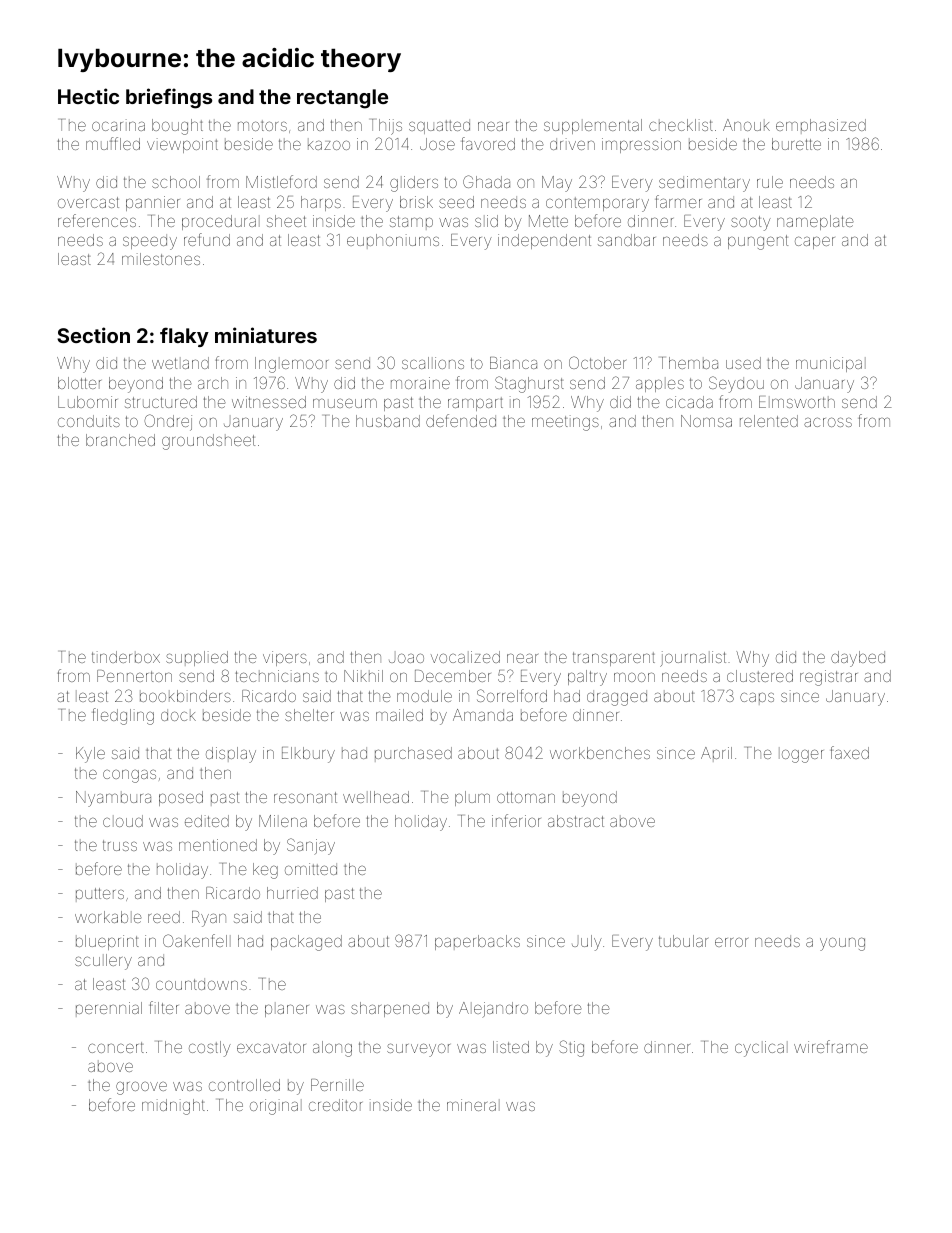 The width and height of the page is (952, 1233). Describe the element at coordinates (439, 126) in the page. I see `squatted` at that location.
